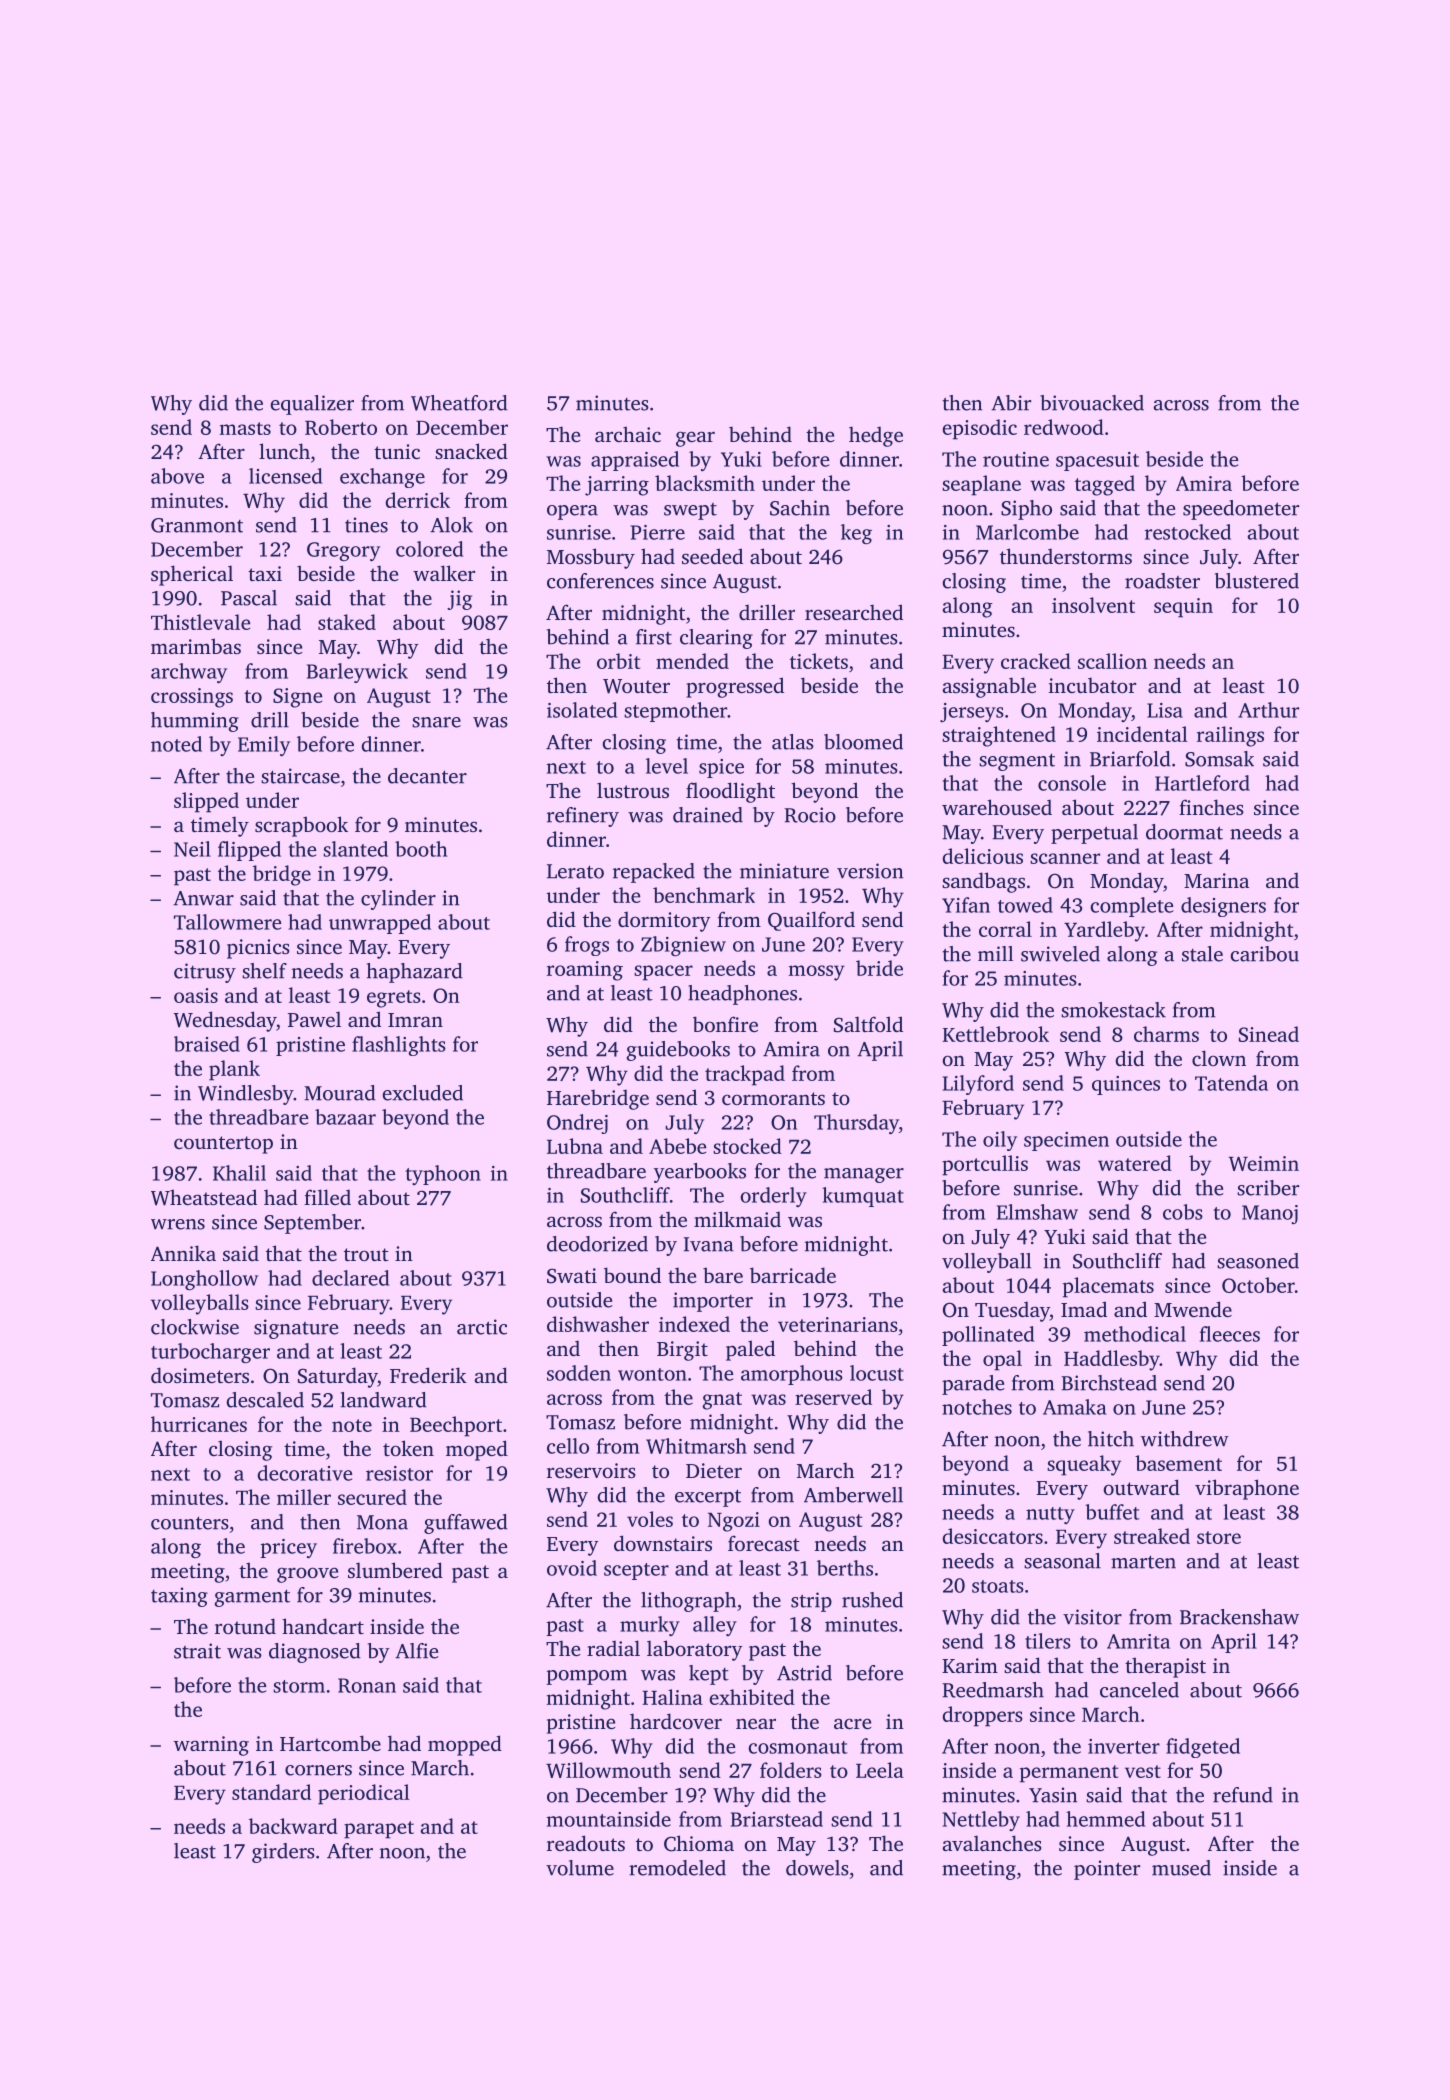 The width and height of the screenshot is (1450, 2100). What do you see at coordinates (1264, 954) in the screenshot?
I see `caribou` at bounding box center [1264, 954].
